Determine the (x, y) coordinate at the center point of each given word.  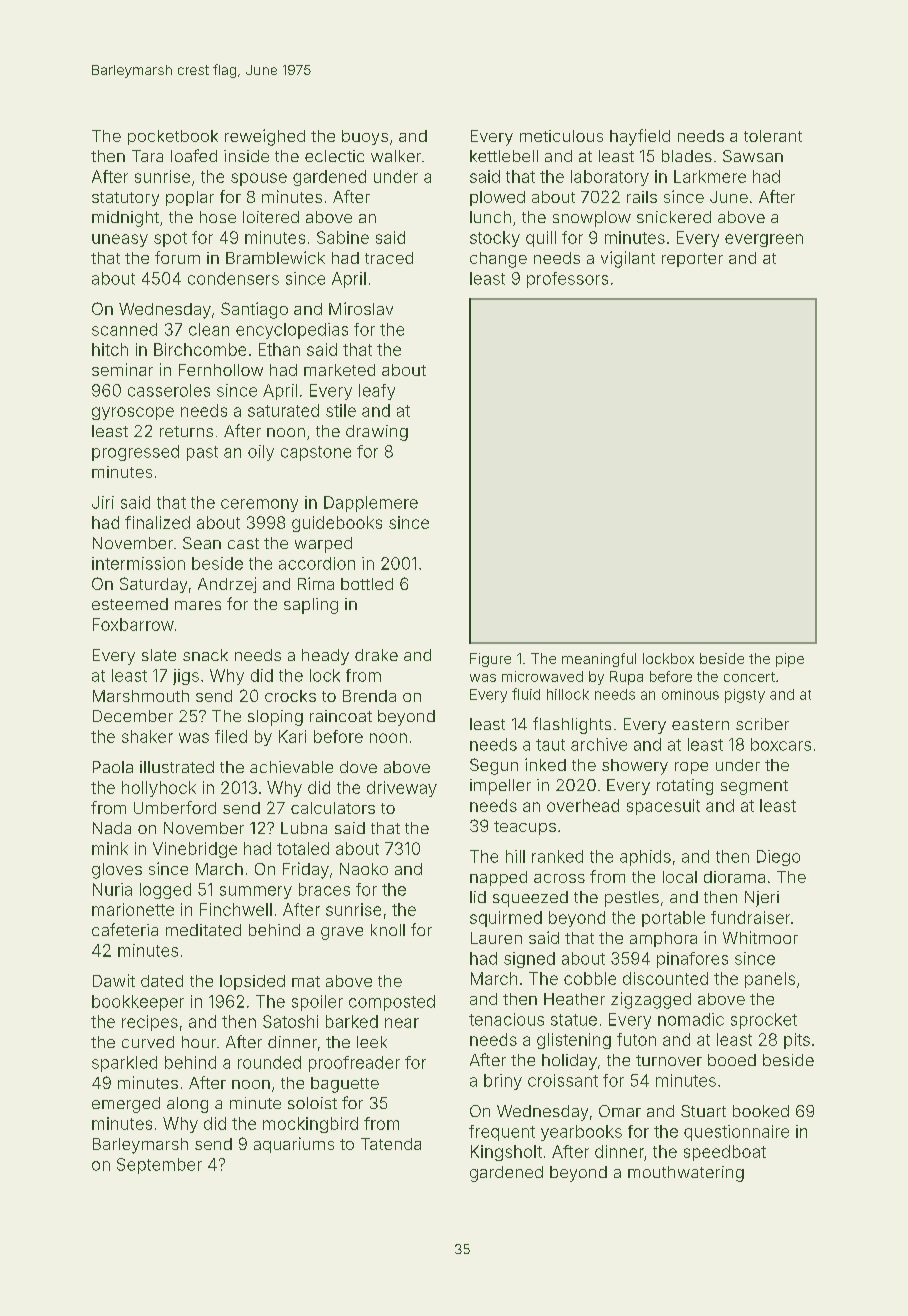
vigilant (628, 259)
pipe (790, 660)
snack (205, 655)
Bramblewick (275, 257)
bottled (367, 584)
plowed (497, 198)
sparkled (124, 1064)
